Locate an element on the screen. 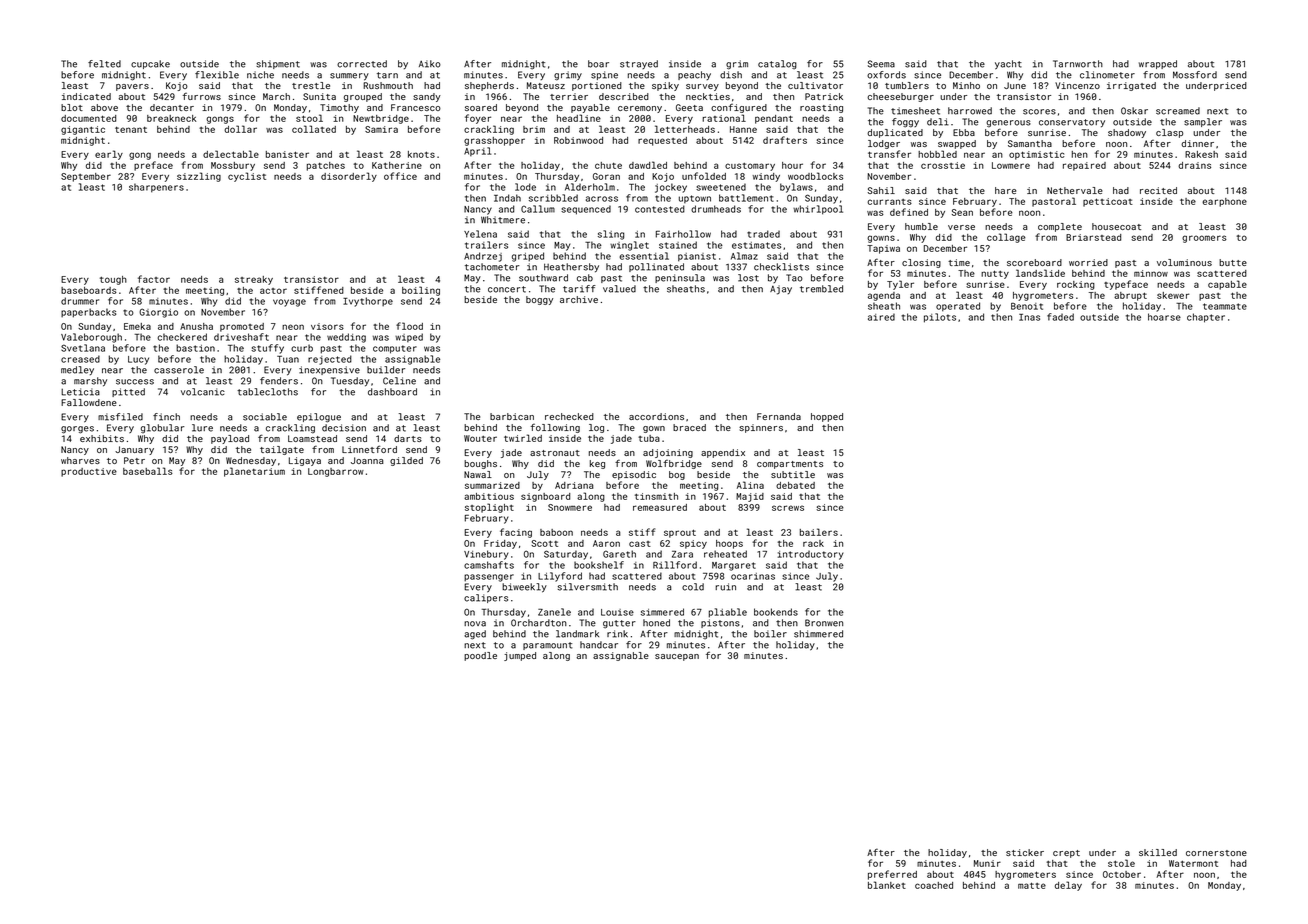 This screenshot has width=1308, height=924. sling is located at coordinates (611, 235).
